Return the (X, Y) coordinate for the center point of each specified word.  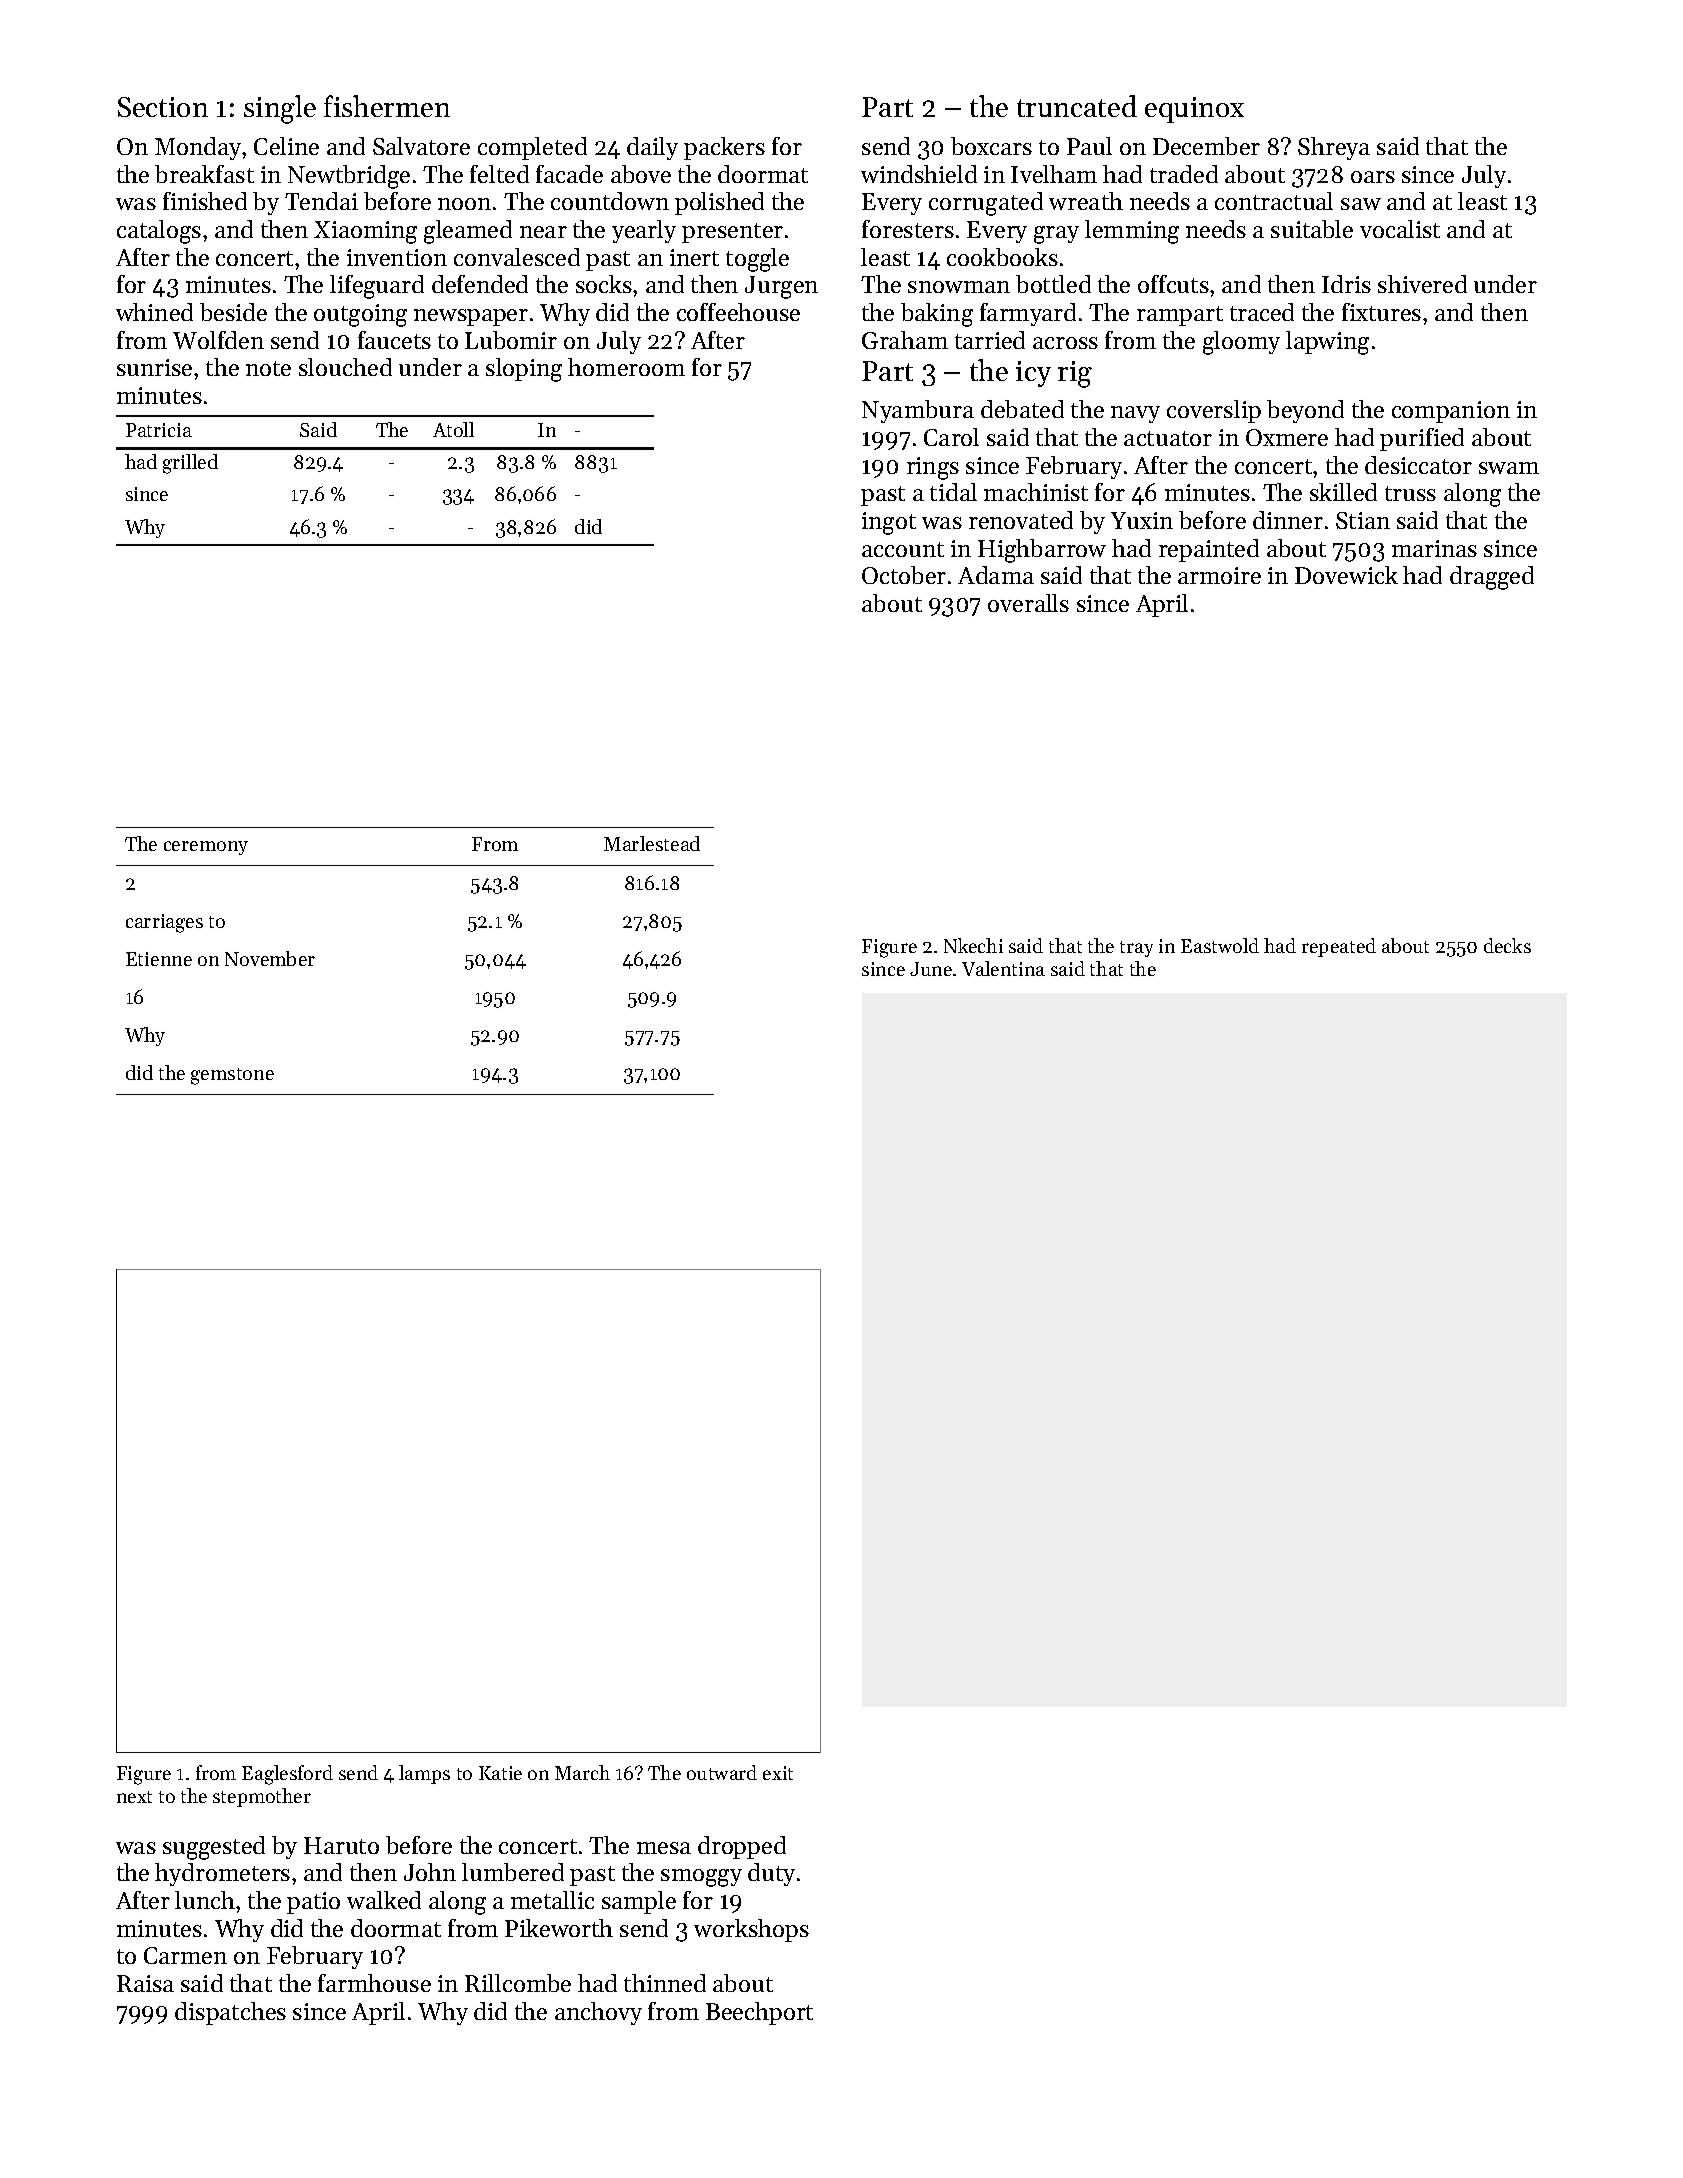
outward (722, 1772)
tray (1136, 949)
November (270, 958)
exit (778, 1773)
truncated (1077, 106)
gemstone (232, 1076)
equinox (1194, 110)
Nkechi (973, 945)
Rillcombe (518, 1983)
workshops (751, 1930)
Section (163, 107)
